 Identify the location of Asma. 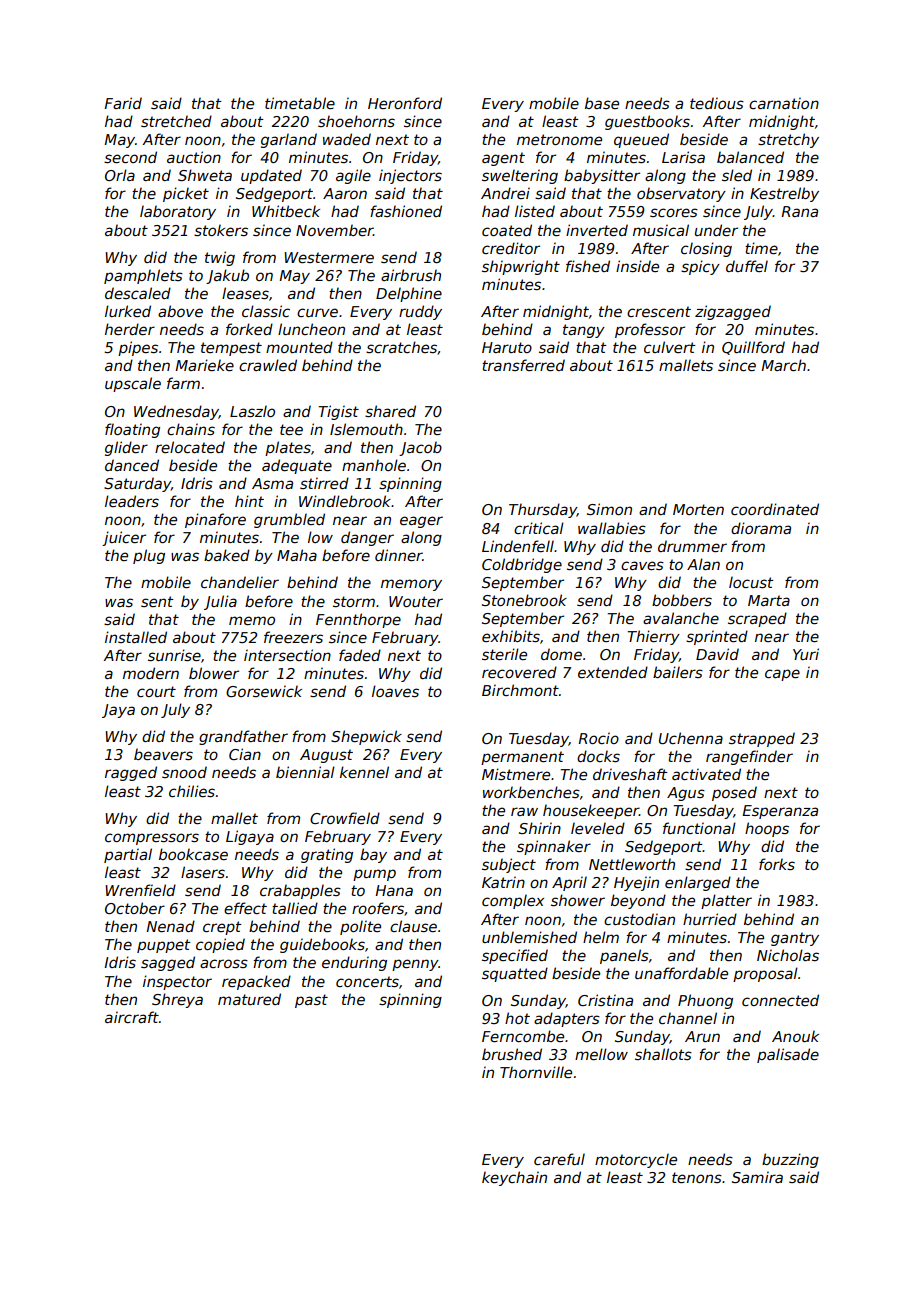
(272, 483).
